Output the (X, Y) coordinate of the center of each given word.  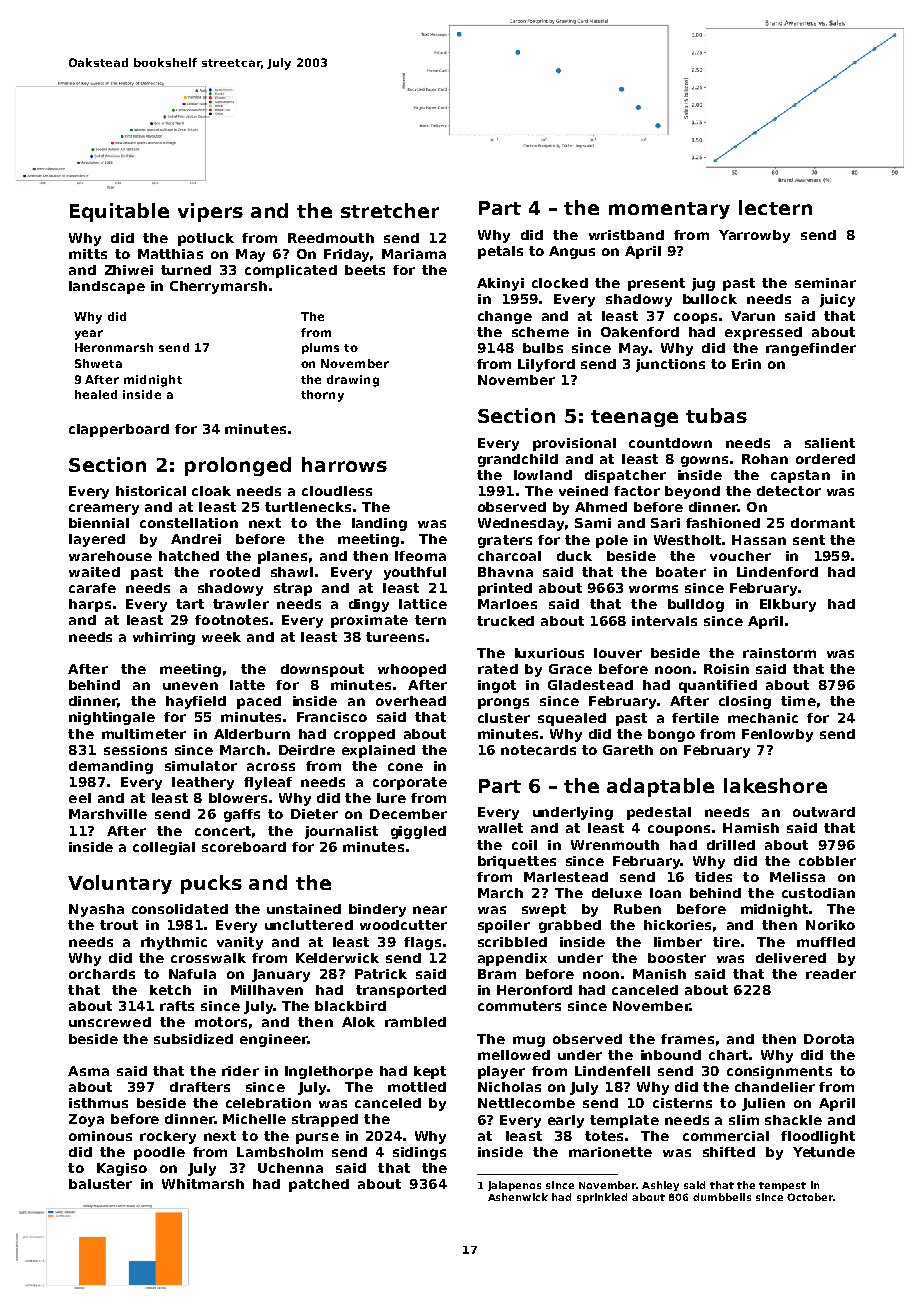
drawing (353, 381)
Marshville (108, 814)
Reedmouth (331, 238)
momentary (669, 210)
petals (500, 252)
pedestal (659, 813)
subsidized (193, 1039)
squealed (572, 719)
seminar (825, 283)
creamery (104, 509)
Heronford (534, 990)
